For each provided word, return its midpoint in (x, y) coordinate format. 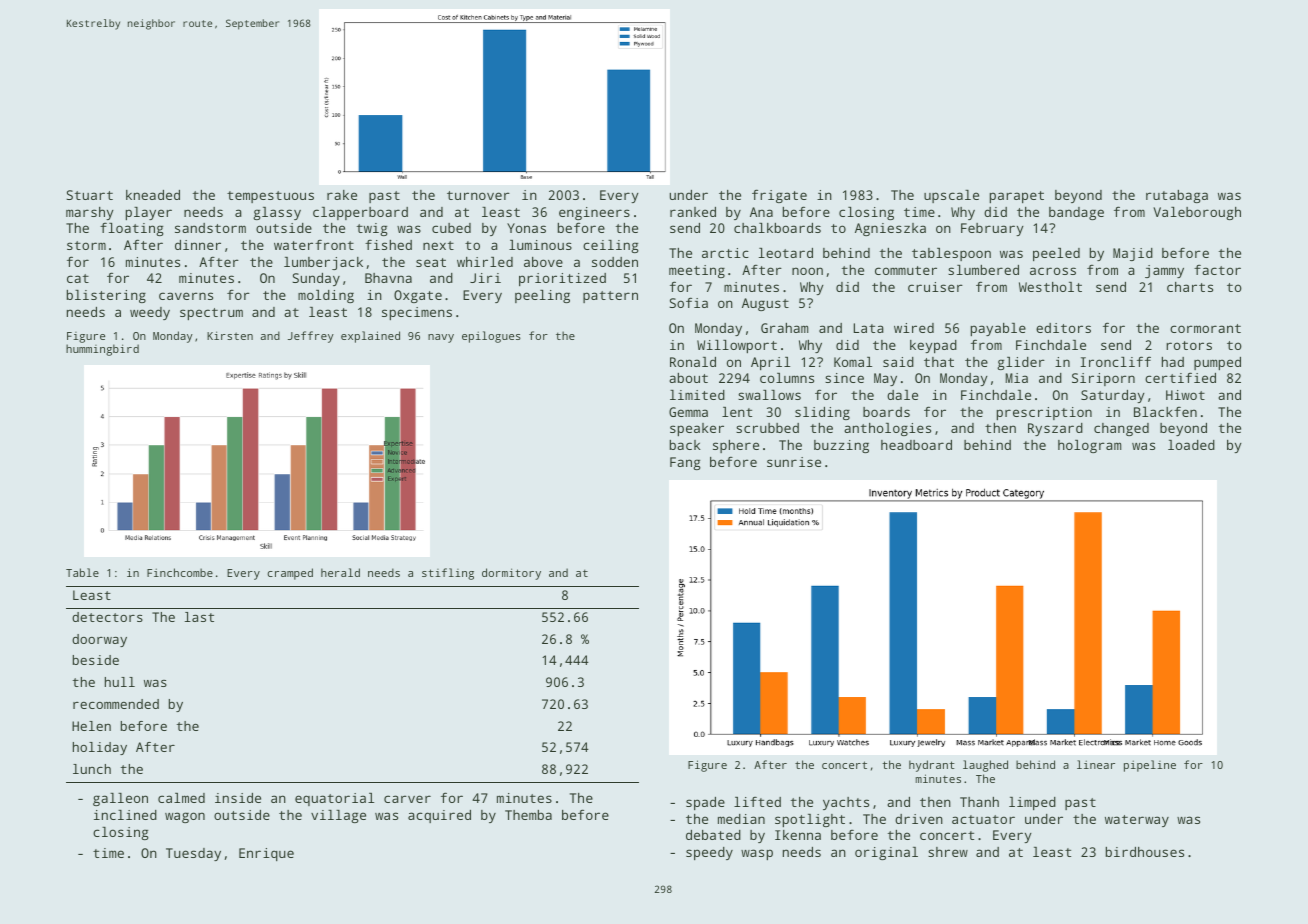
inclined (125, 815)
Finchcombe (180, 572)
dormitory (511, 574)
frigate (779, 196)
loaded (1191, 445)
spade (705, 803)
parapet (1017, 197)
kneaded (153, 195)
